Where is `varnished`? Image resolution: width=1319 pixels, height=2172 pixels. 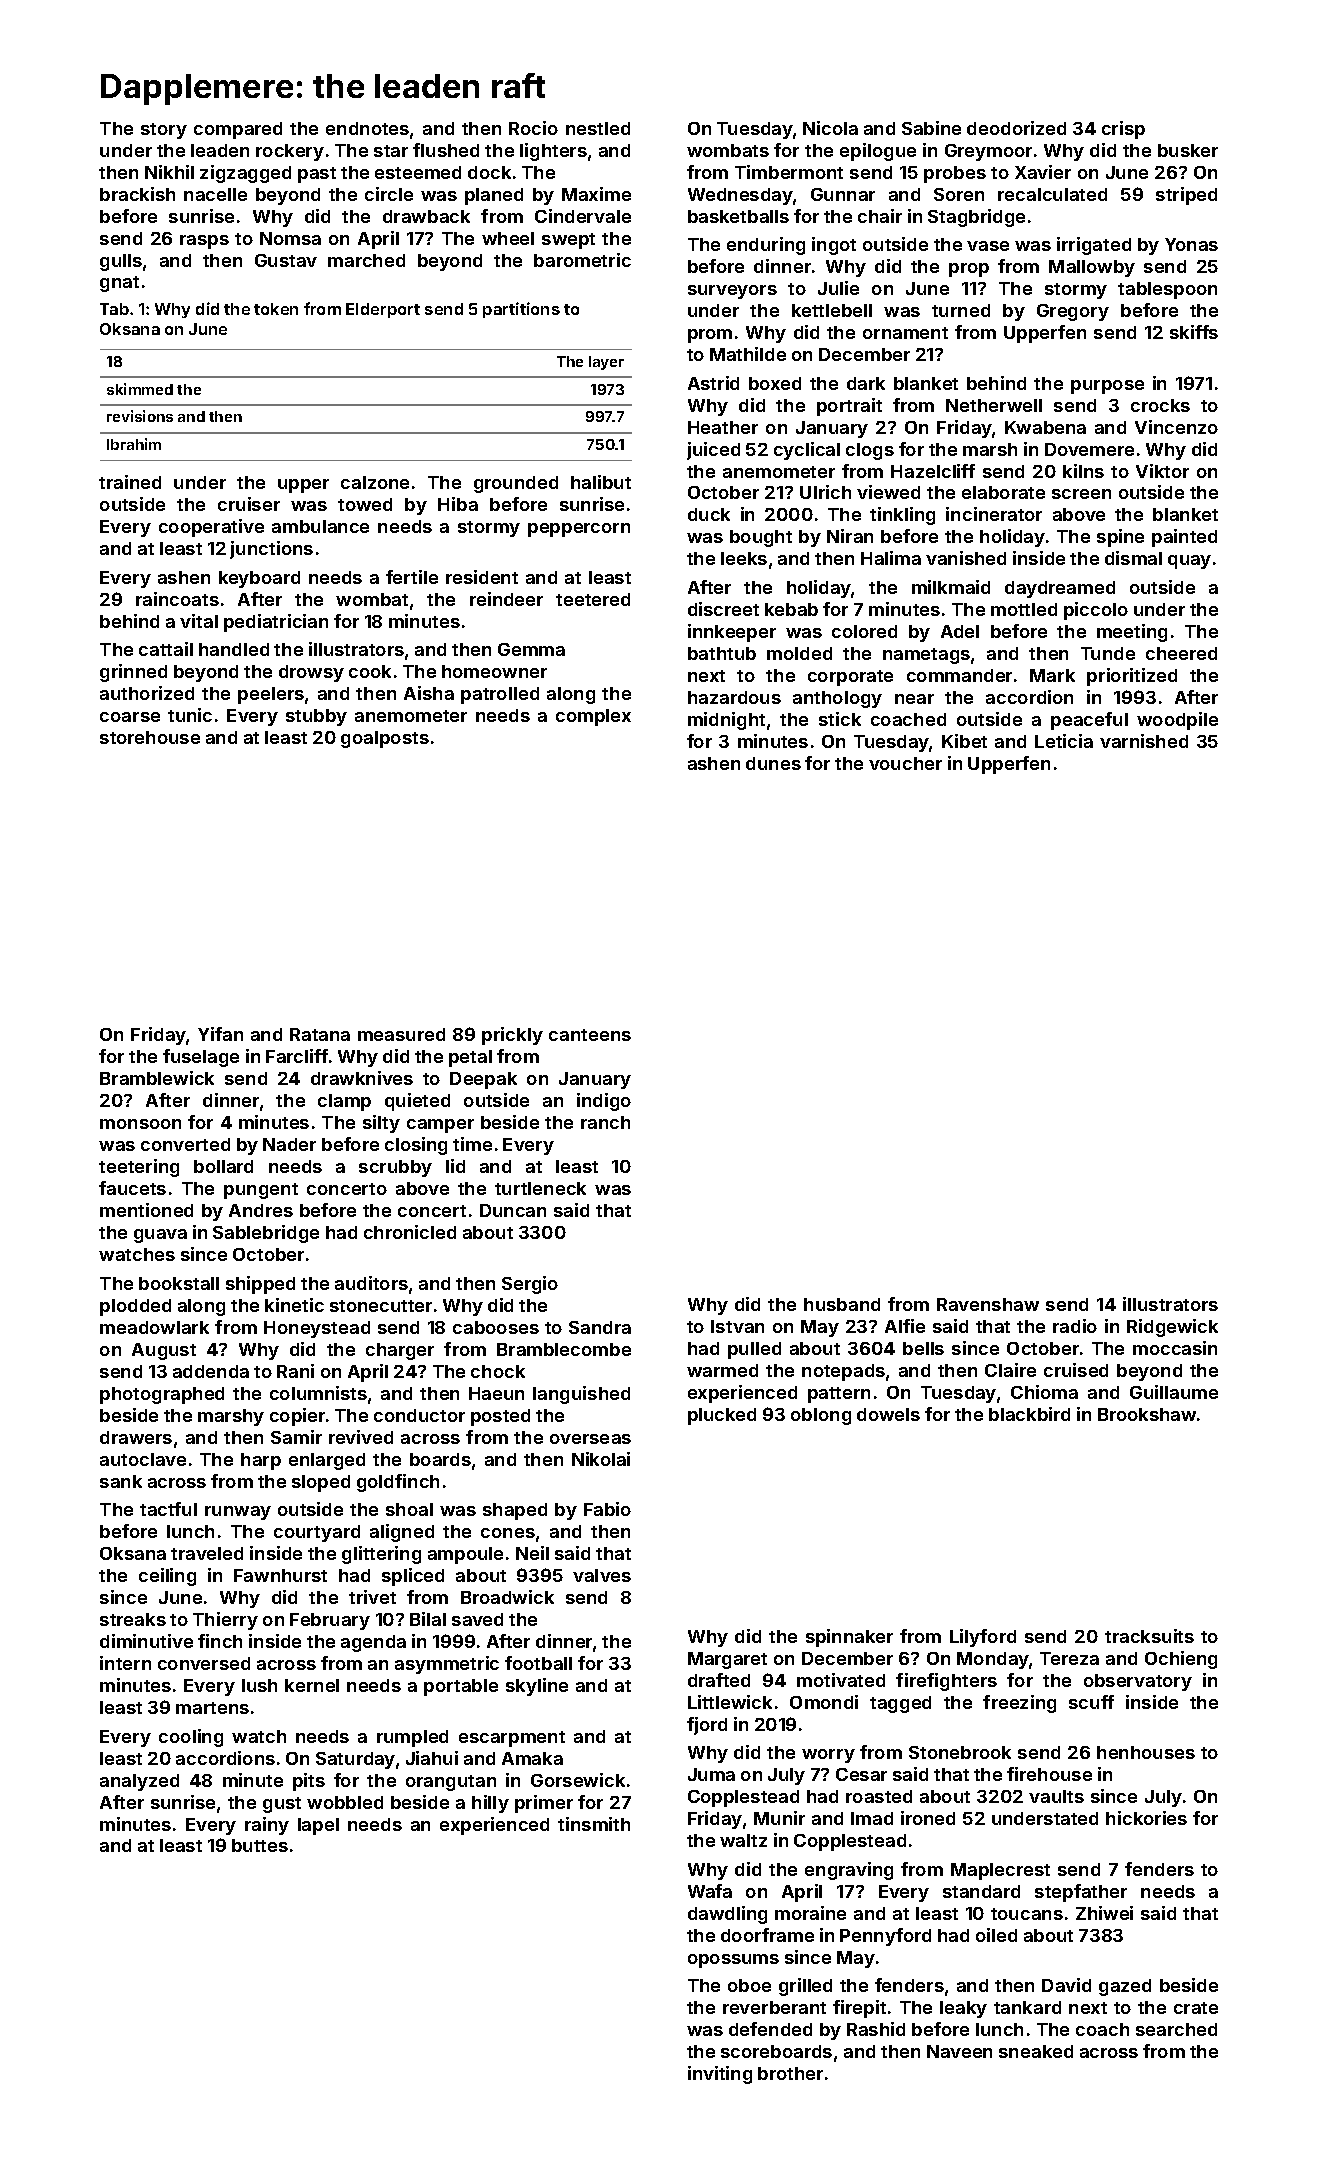
varnished is located at coordinates (1144, 741).
